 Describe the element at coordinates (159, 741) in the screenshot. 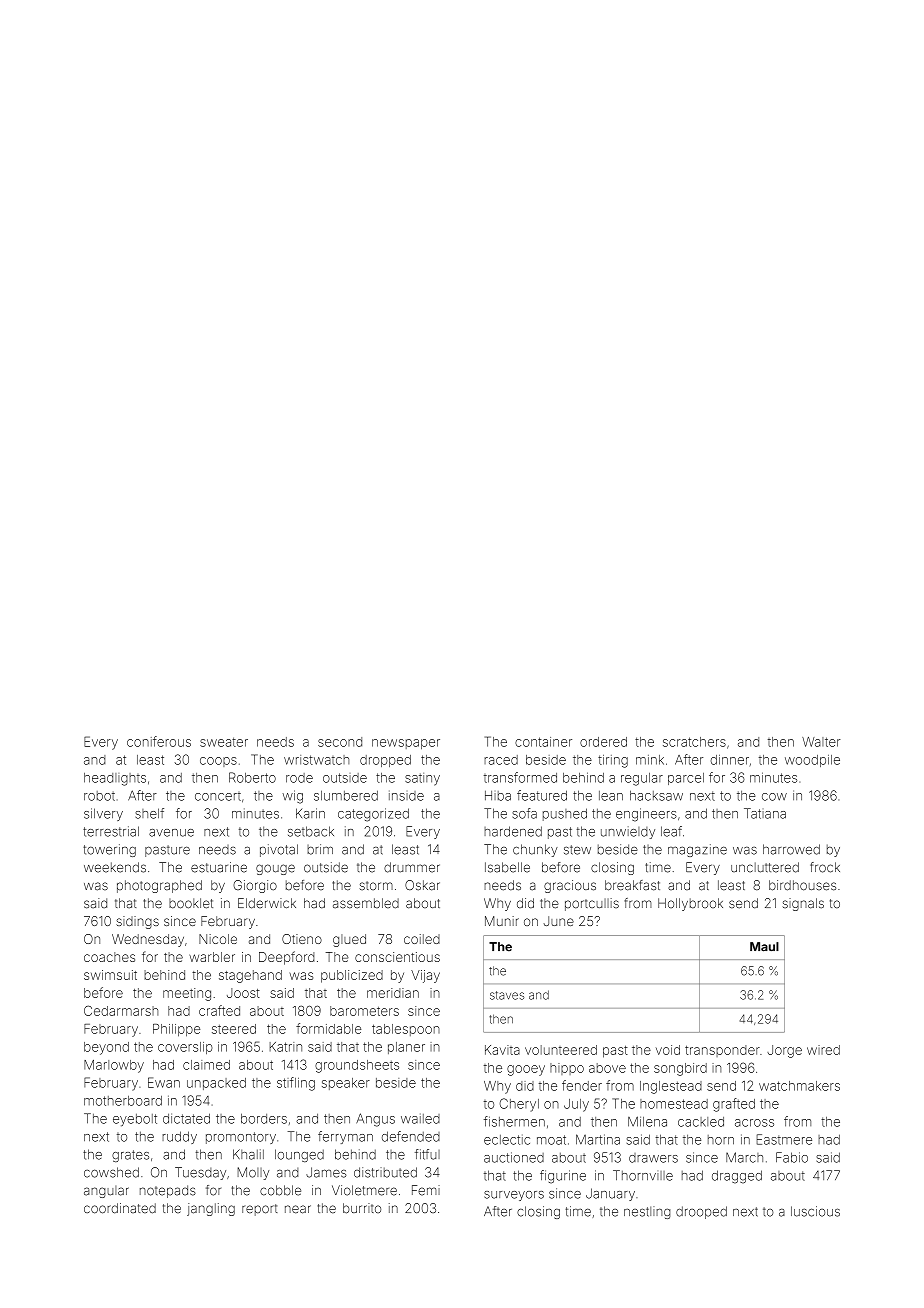

I see `coniferous` at that location.
